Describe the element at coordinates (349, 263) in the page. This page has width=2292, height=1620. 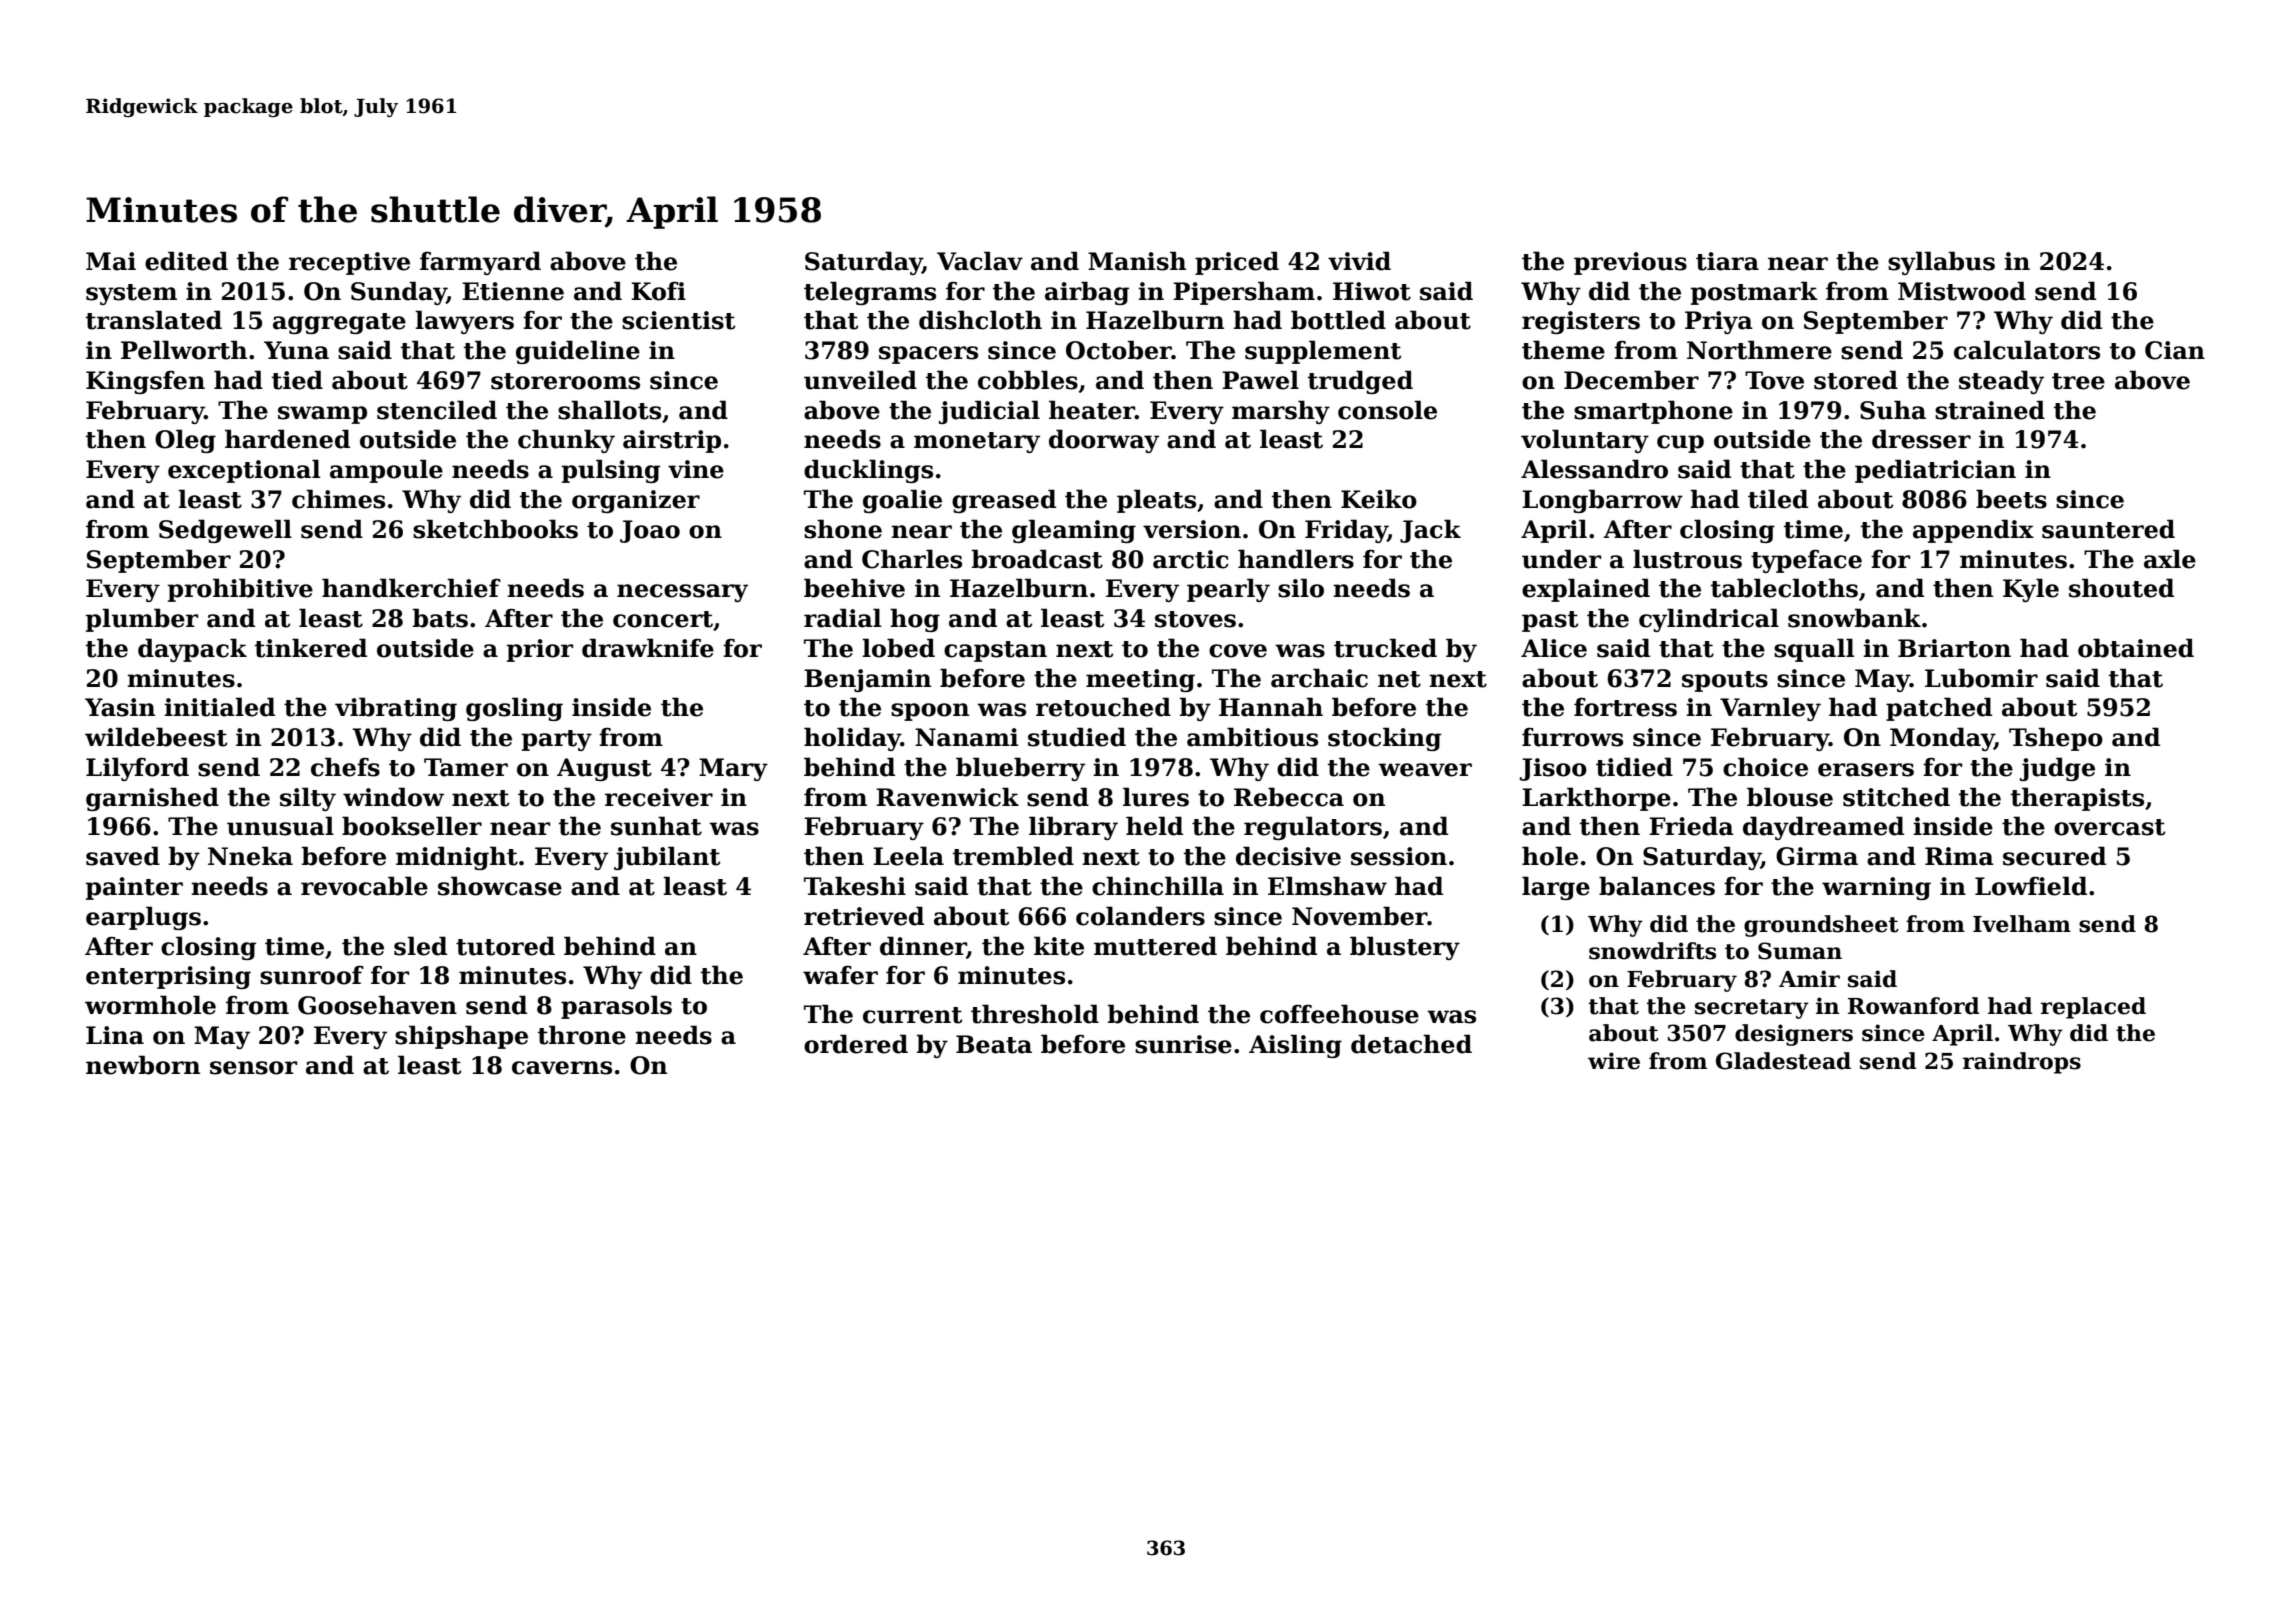
I see `receptive` at that location.
